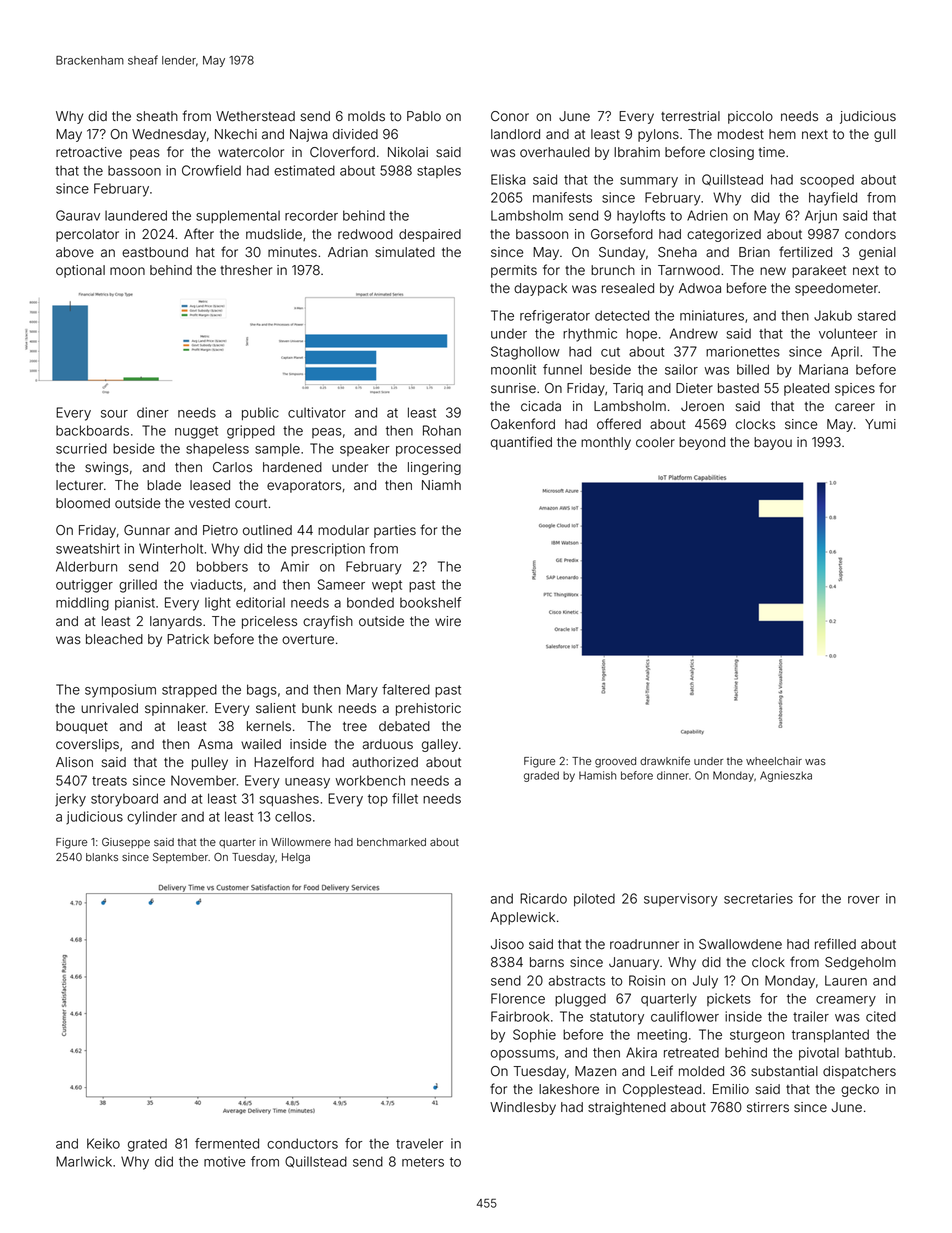 The height and width of the screenshot is (1233, 952). Describe the element at coordinates (211, 170) in the screenshot. I see `Crowfield` at that location.
